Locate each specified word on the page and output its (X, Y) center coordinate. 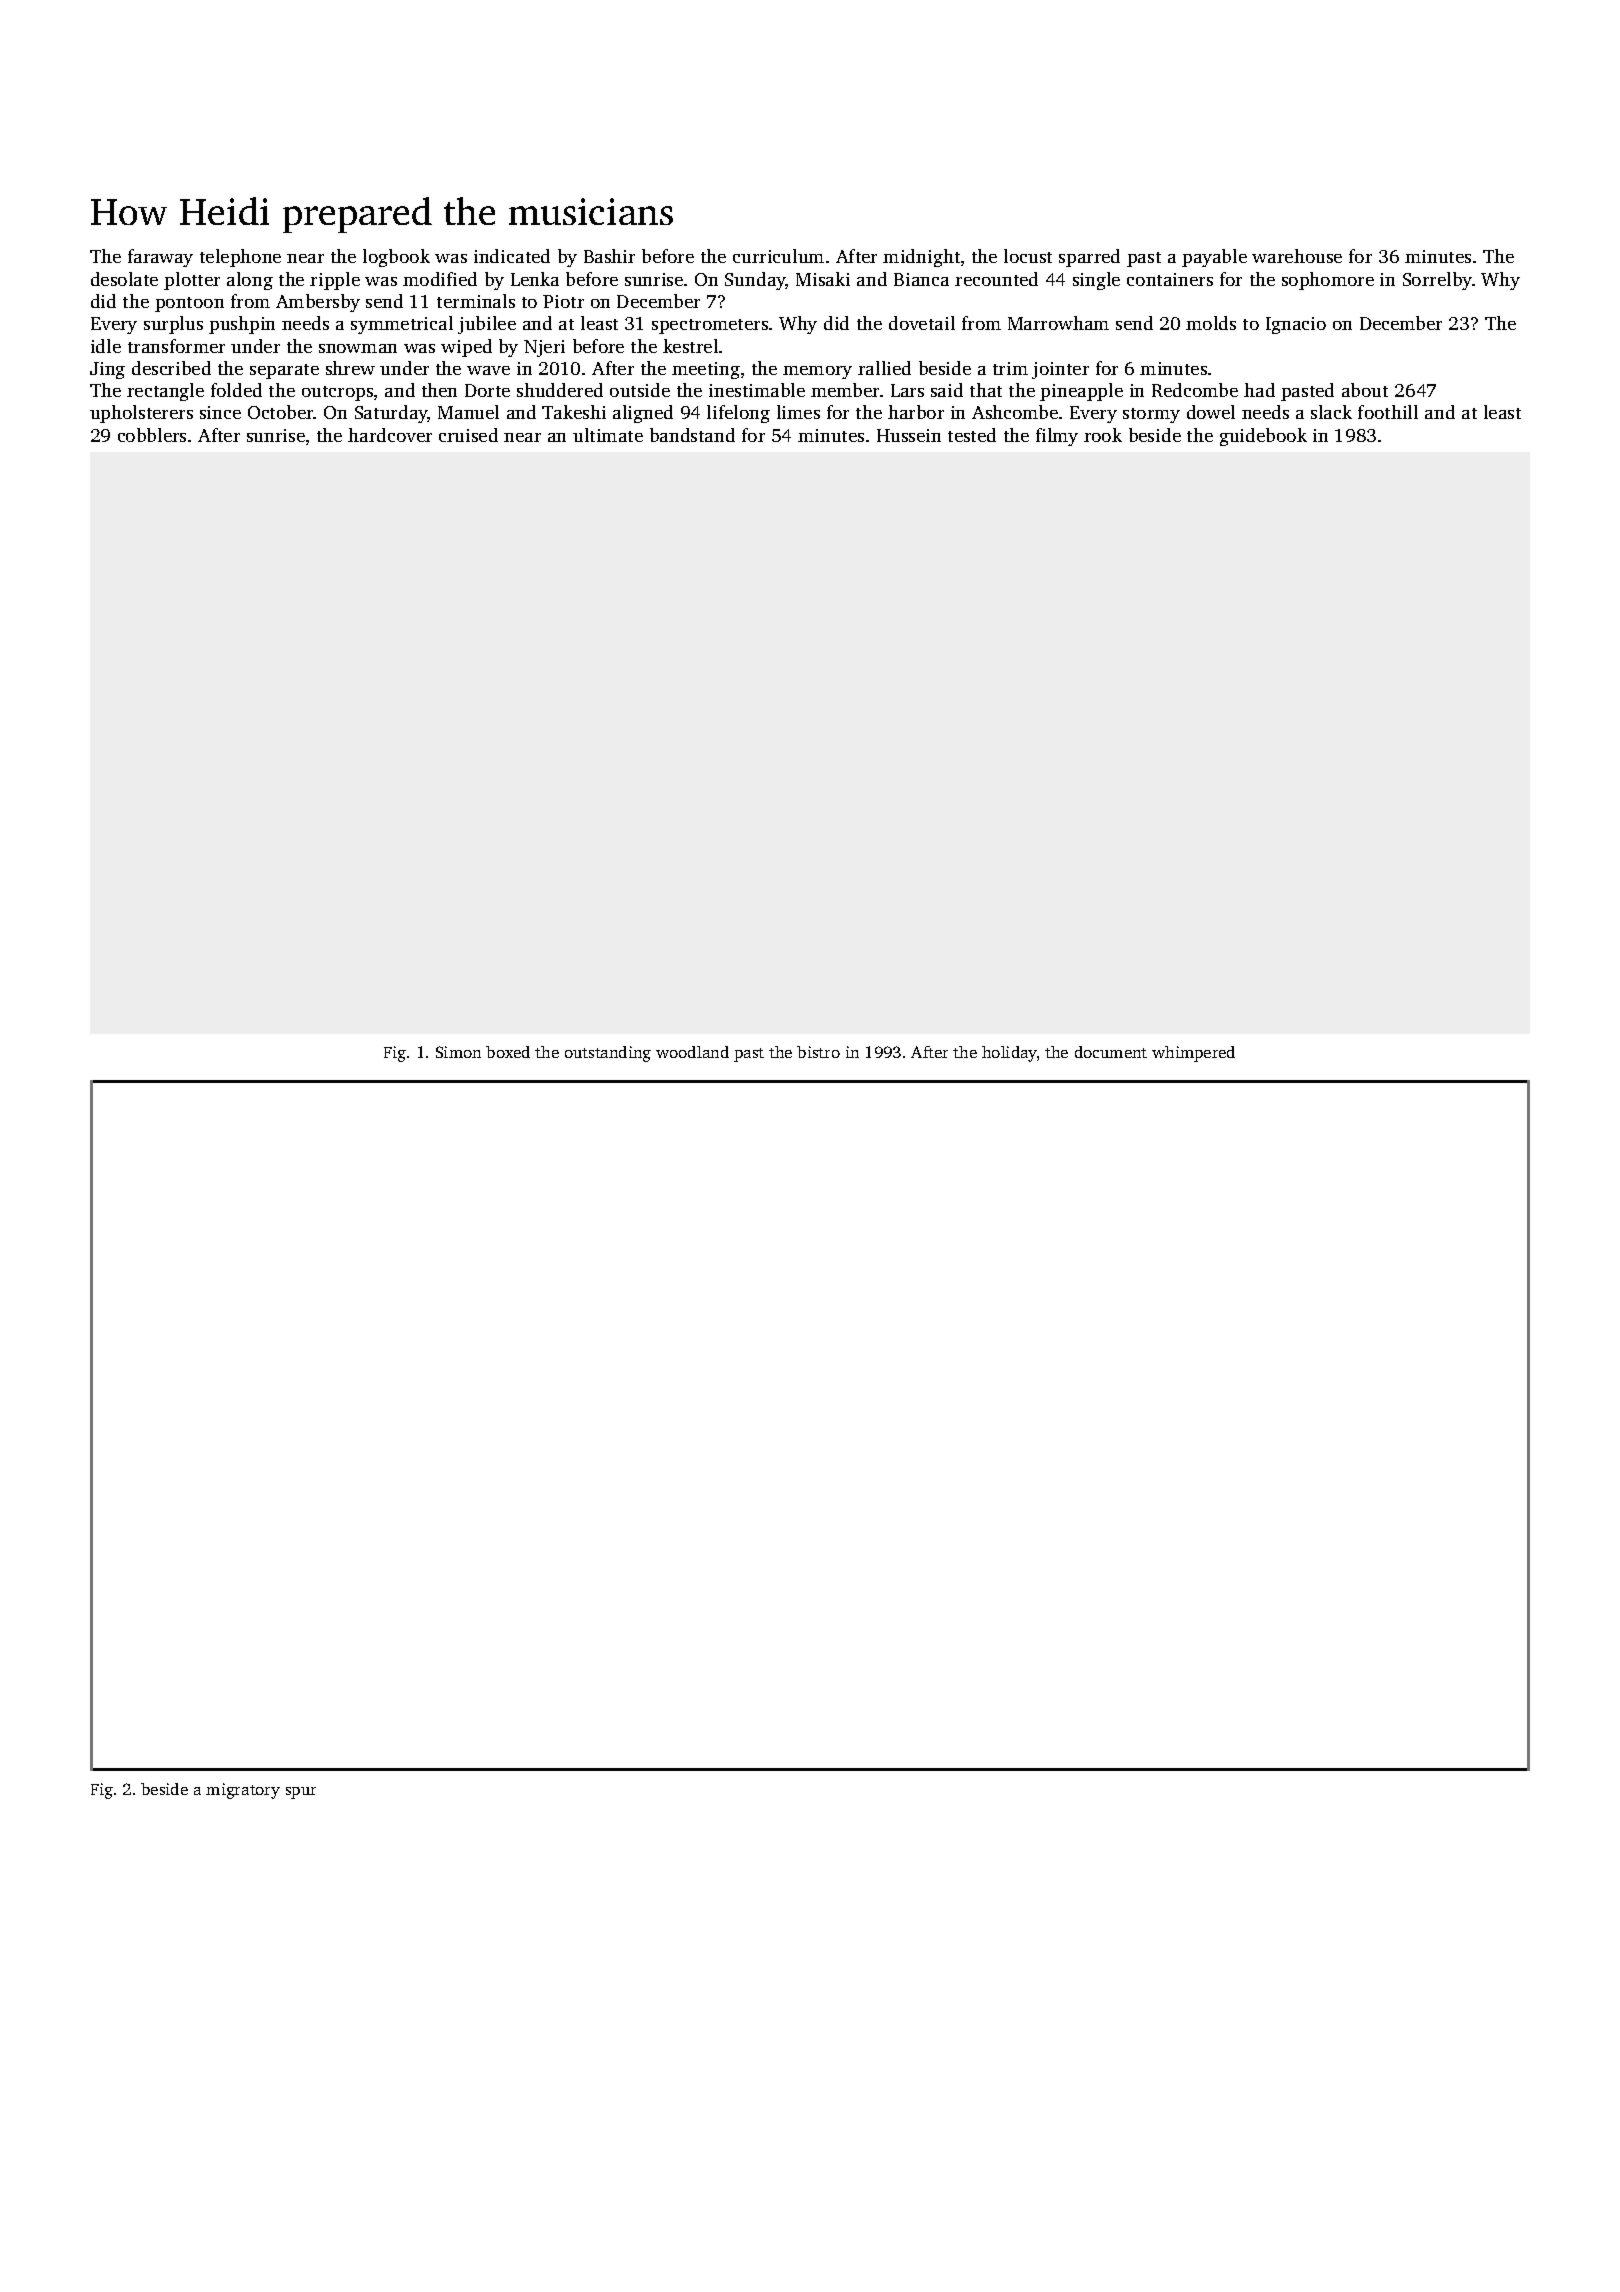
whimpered (1193, 1054)
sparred (1089, 258)
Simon (458, 1052)
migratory (243, 1791)
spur (301, 1793)
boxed (508, 1052)
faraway (160, 258)
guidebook (1263, 437)
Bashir (609, 256)
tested (972, 435)
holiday (1009, 1054)
